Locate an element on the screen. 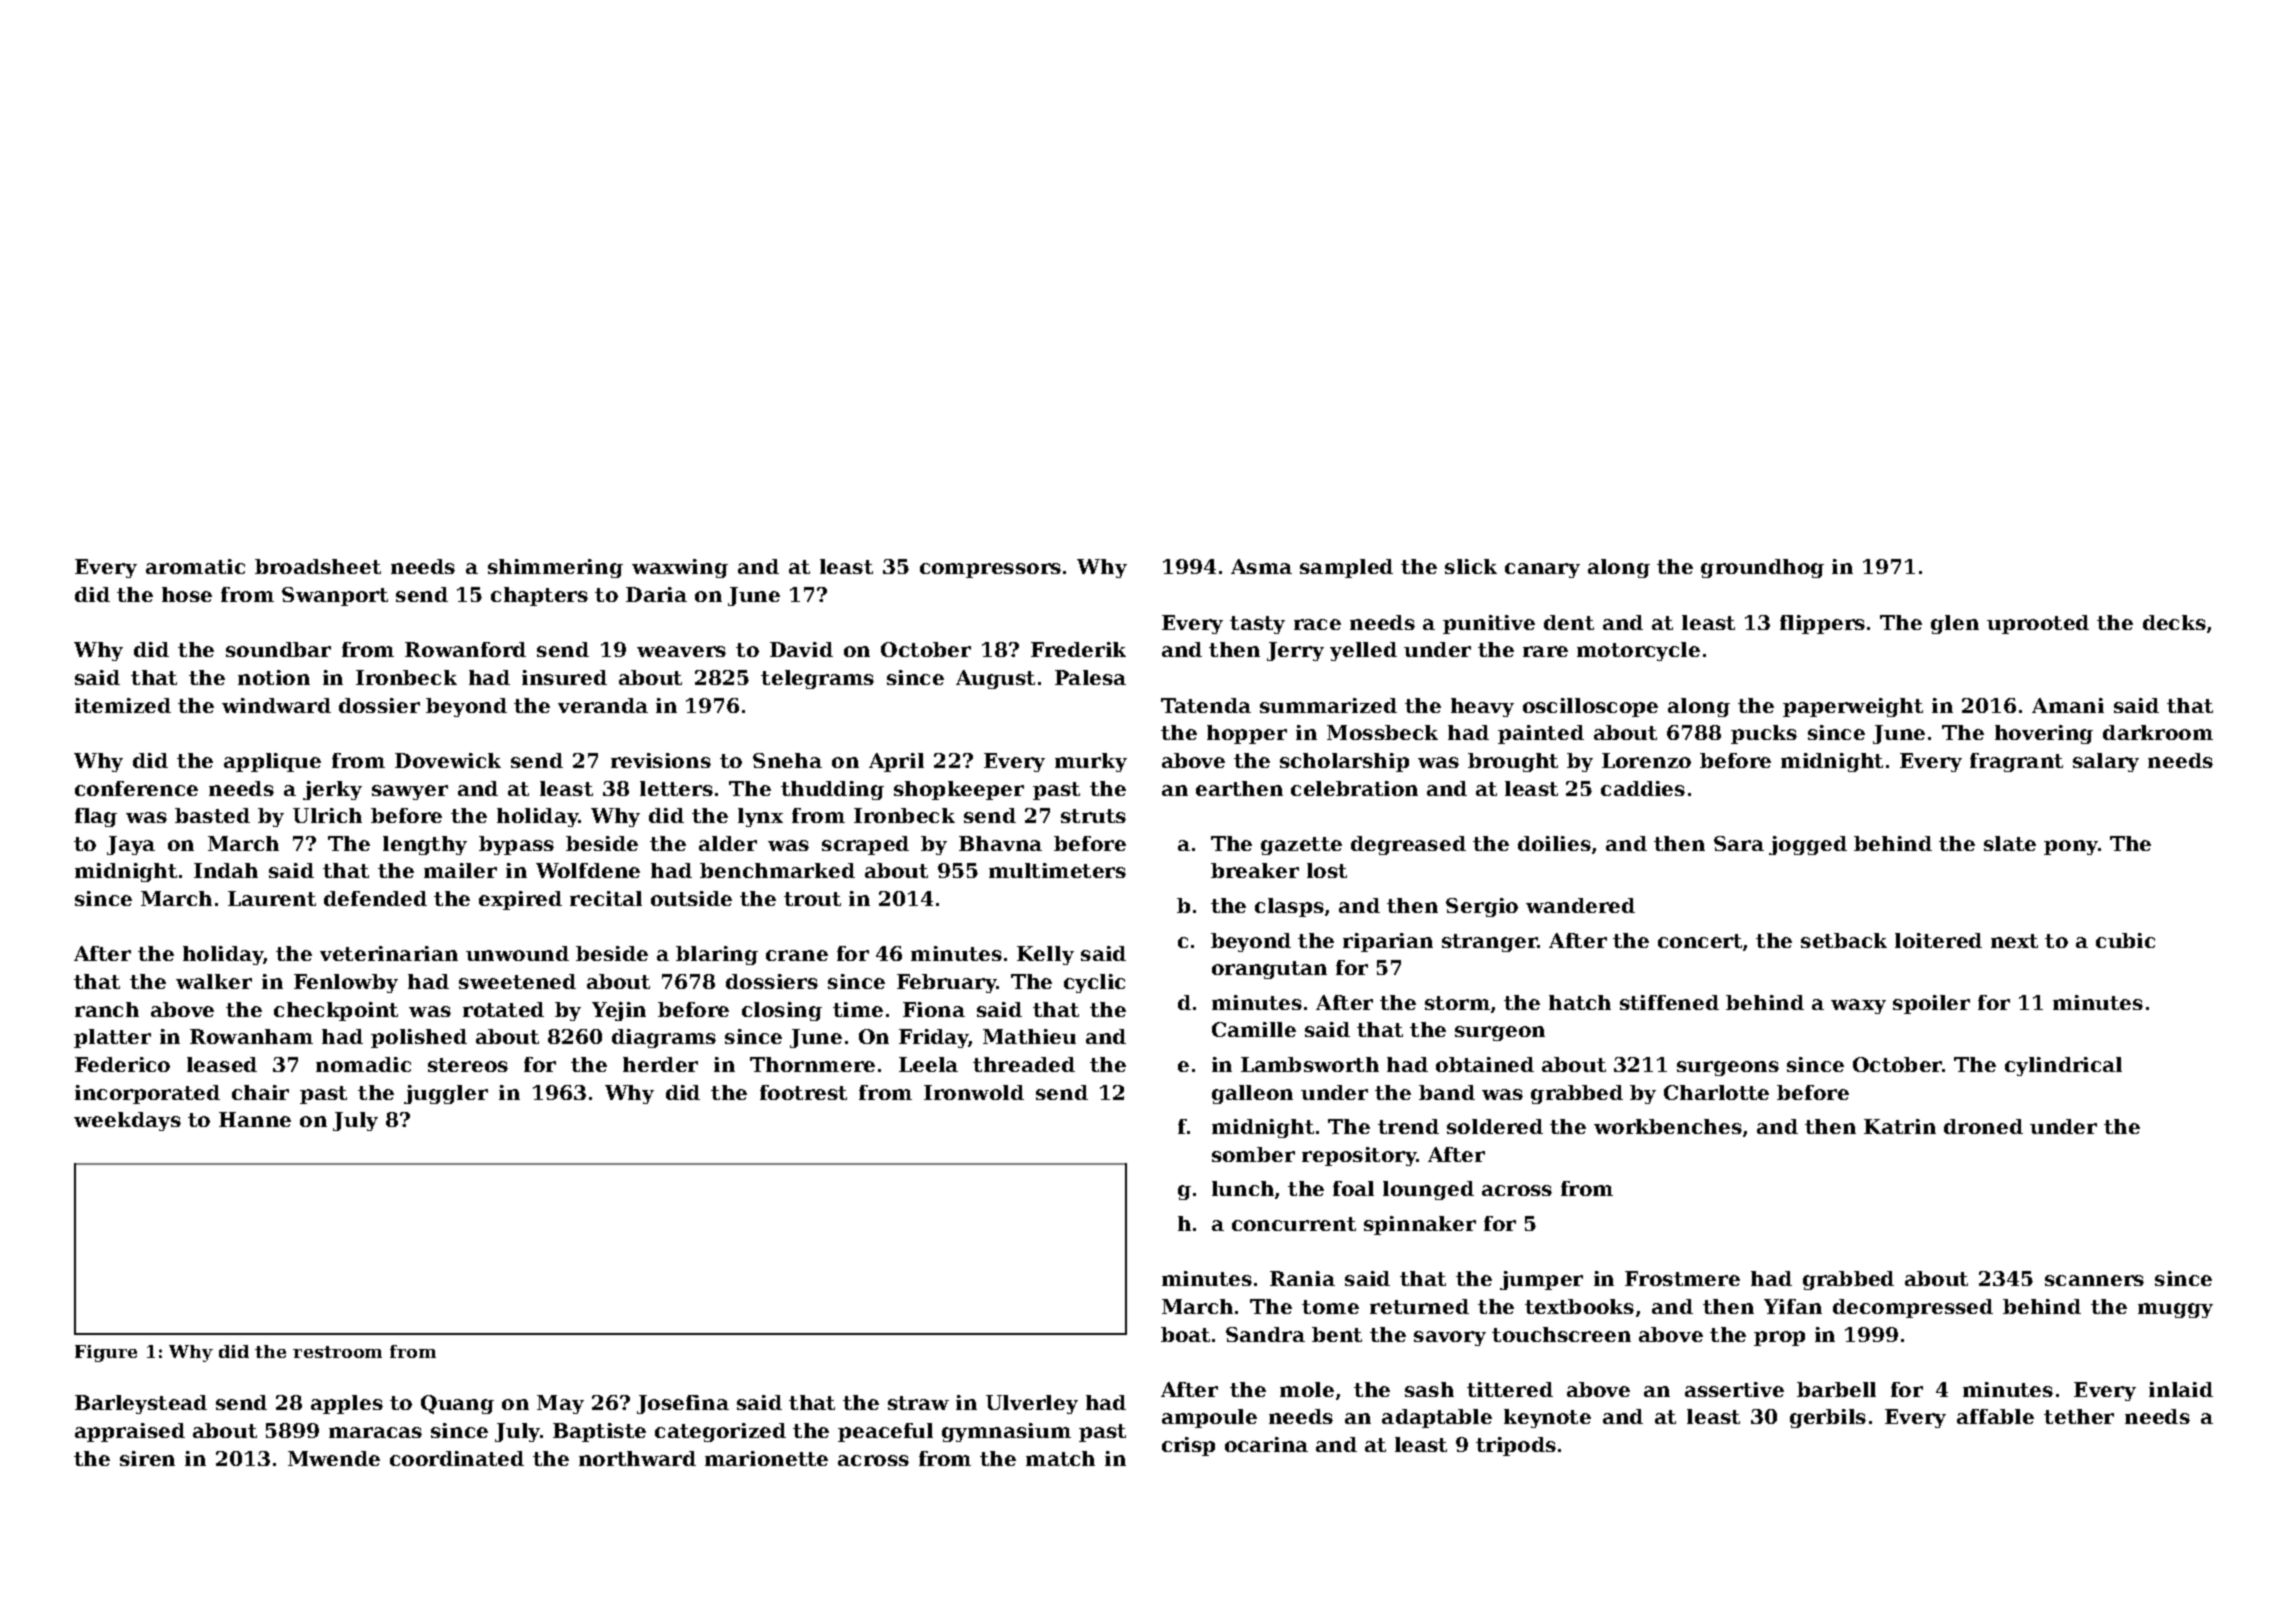  juggler is located at coordinates (446, 1094).
